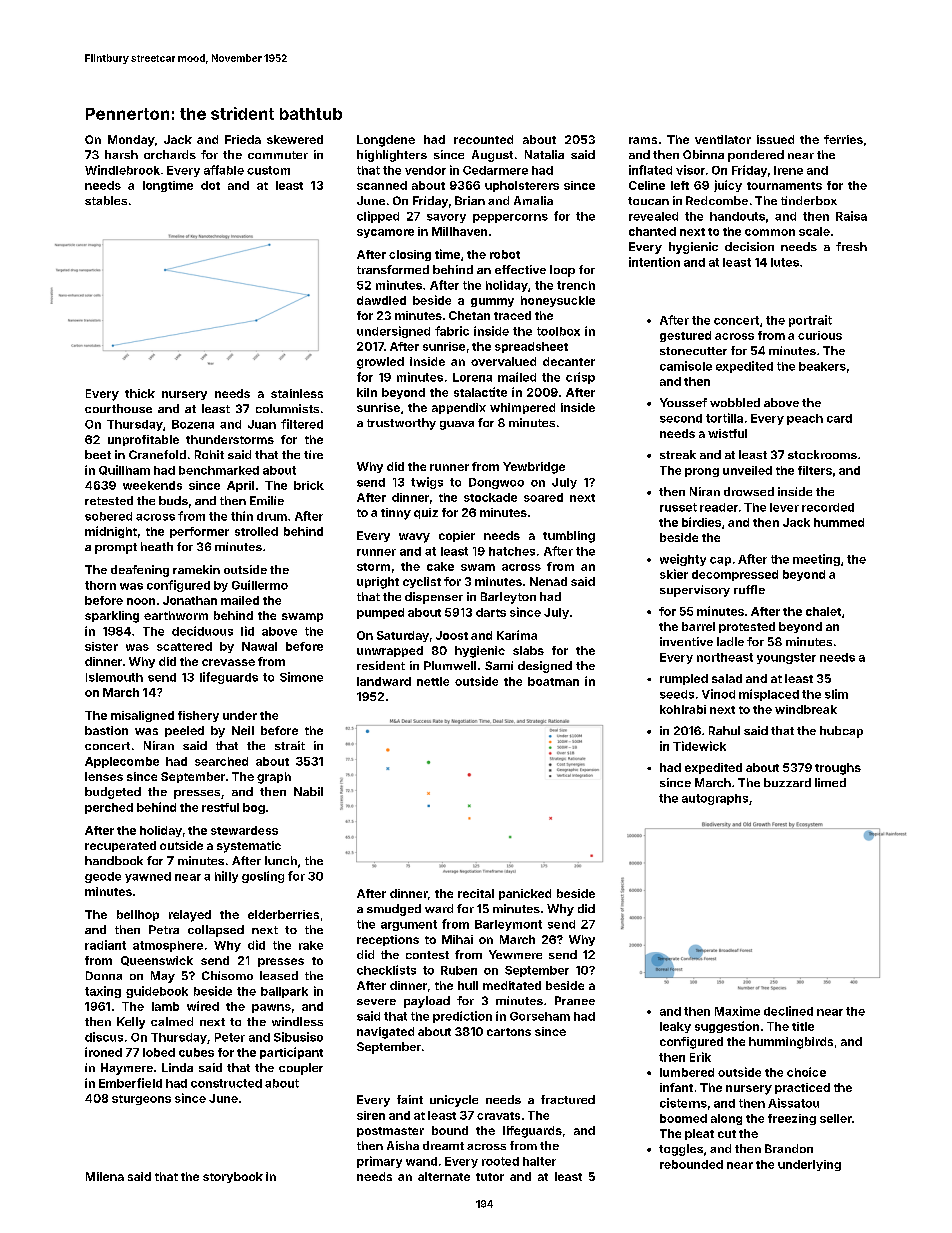 The image size is (952, 1233). Describe the element at coordinates (747, 627) in the document. I see `protested` at that location.
